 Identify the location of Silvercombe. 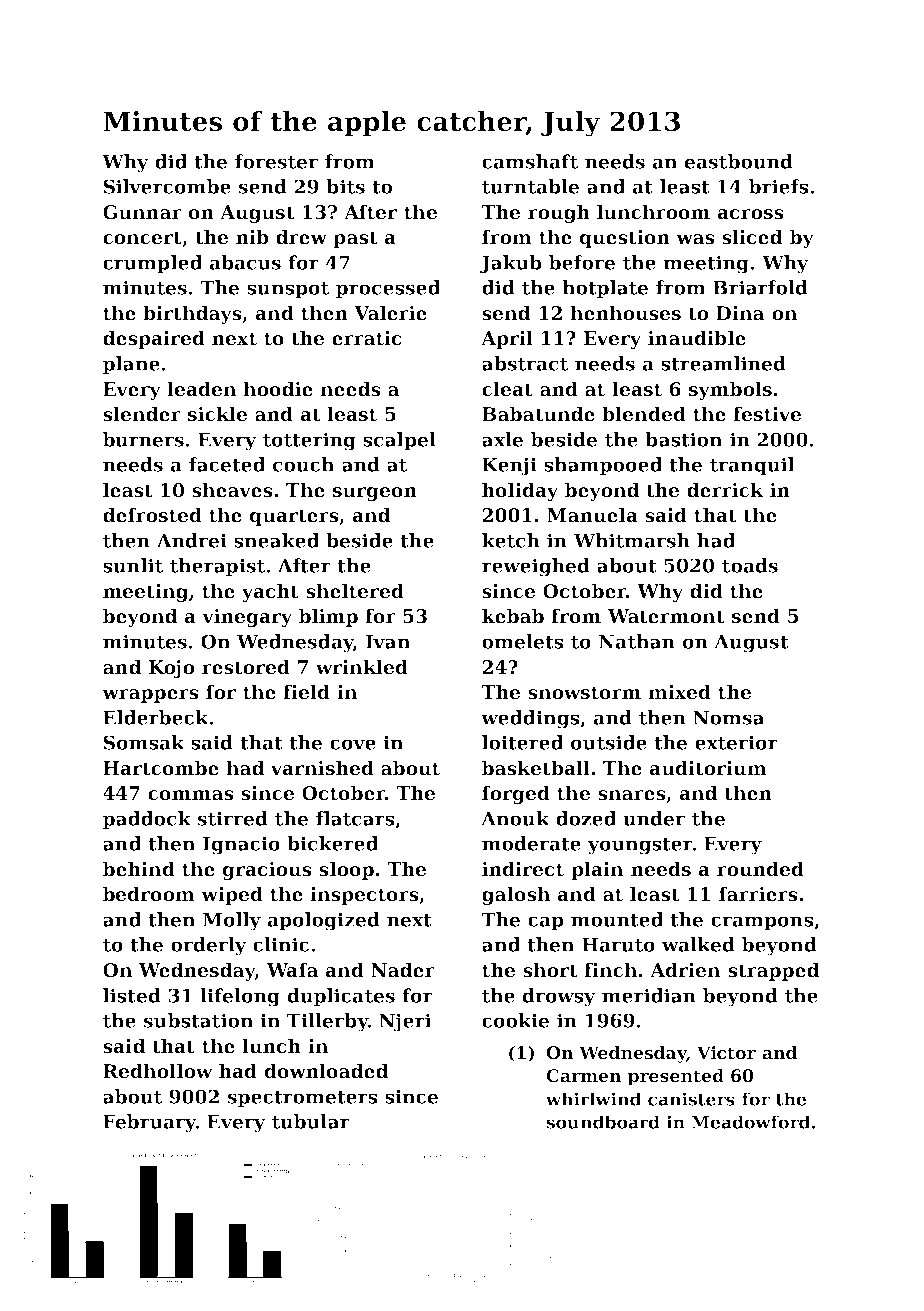
(167, 186).
